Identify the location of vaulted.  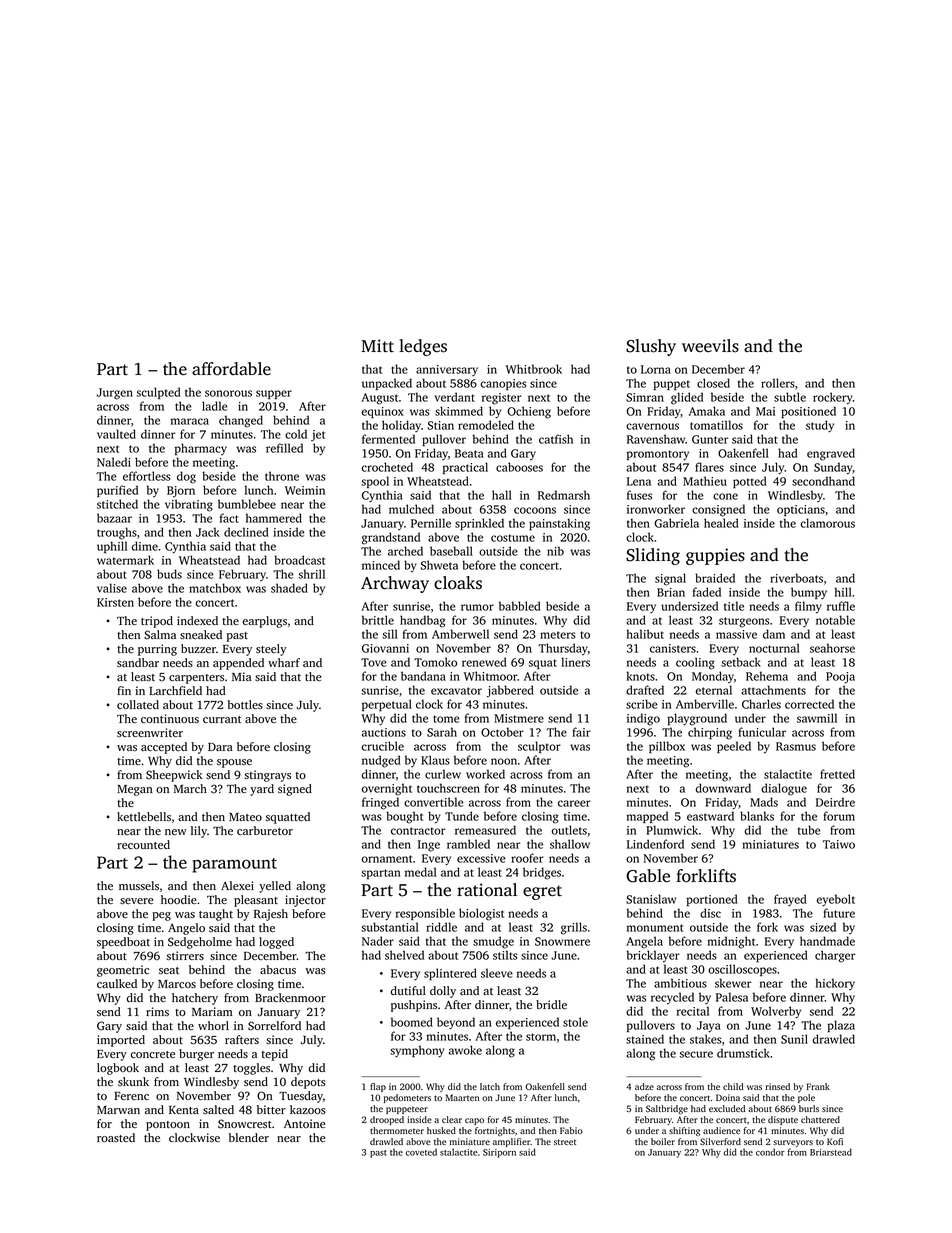
(116, 434).
